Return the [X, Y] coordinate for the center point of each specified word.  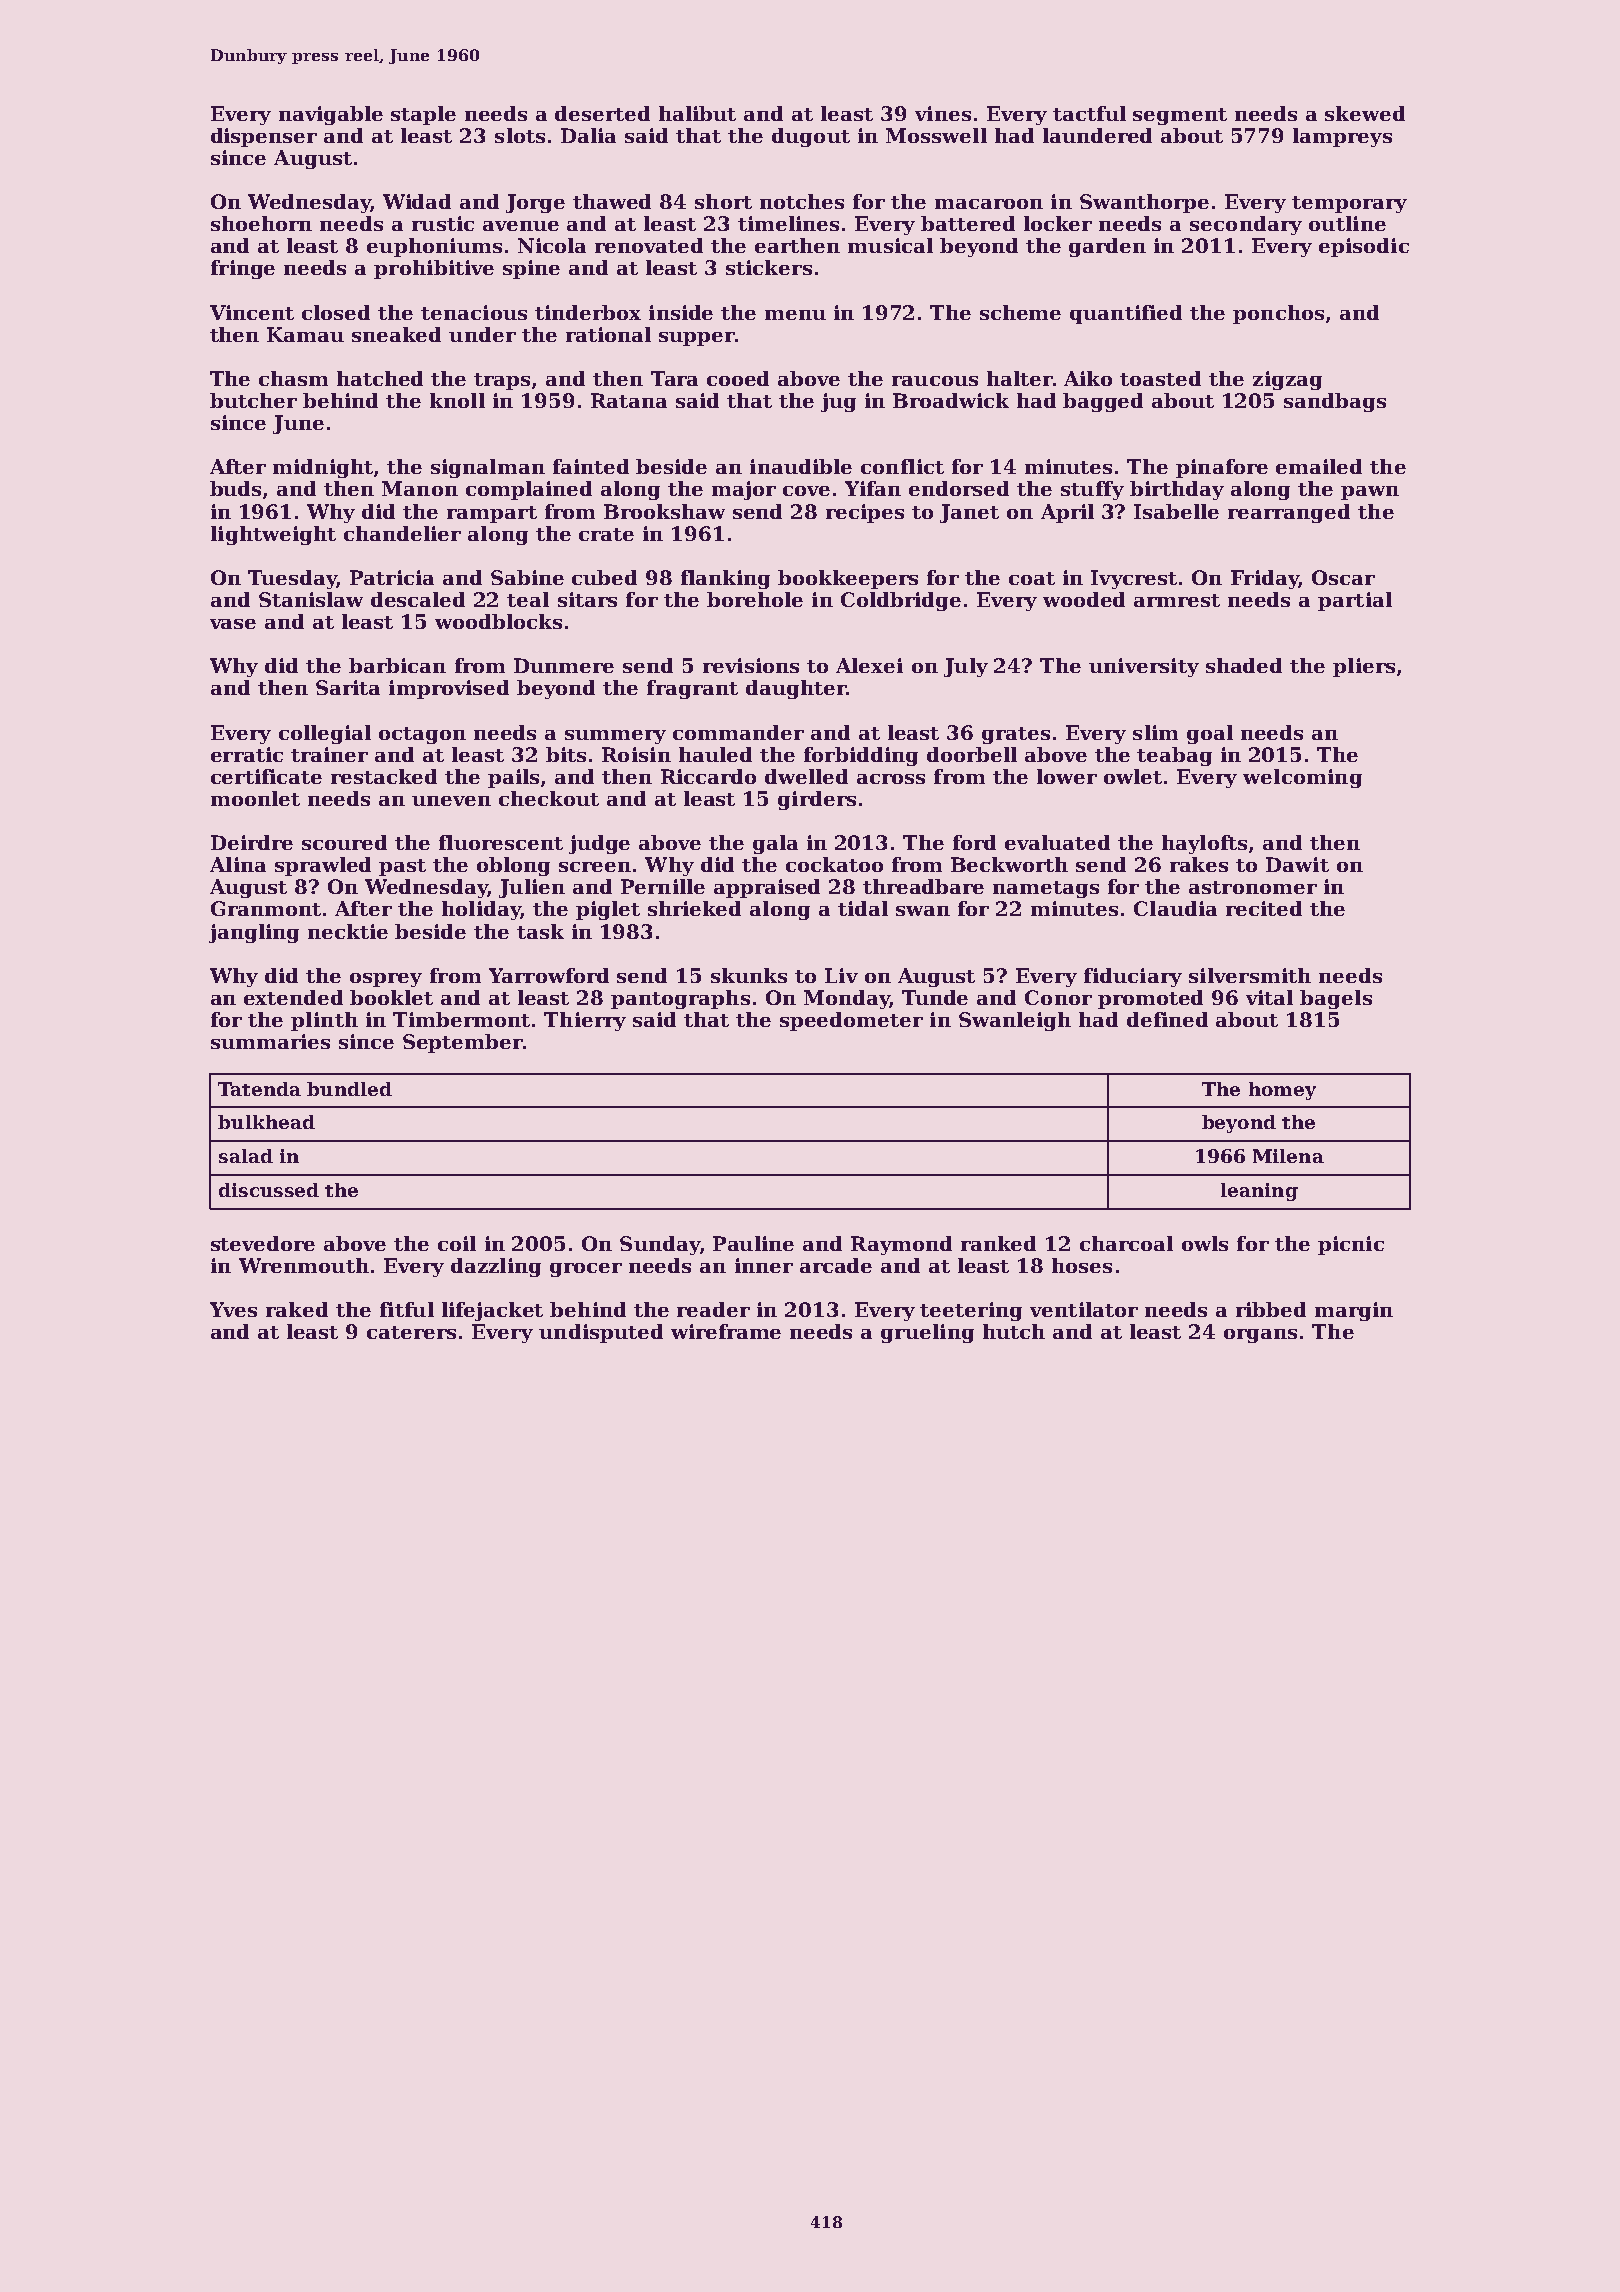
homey [1282, 1091]
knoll [457, 400]
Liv [841, 975]
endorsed [959, 488]
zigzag [1287, 380]
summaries [270, 1041]
